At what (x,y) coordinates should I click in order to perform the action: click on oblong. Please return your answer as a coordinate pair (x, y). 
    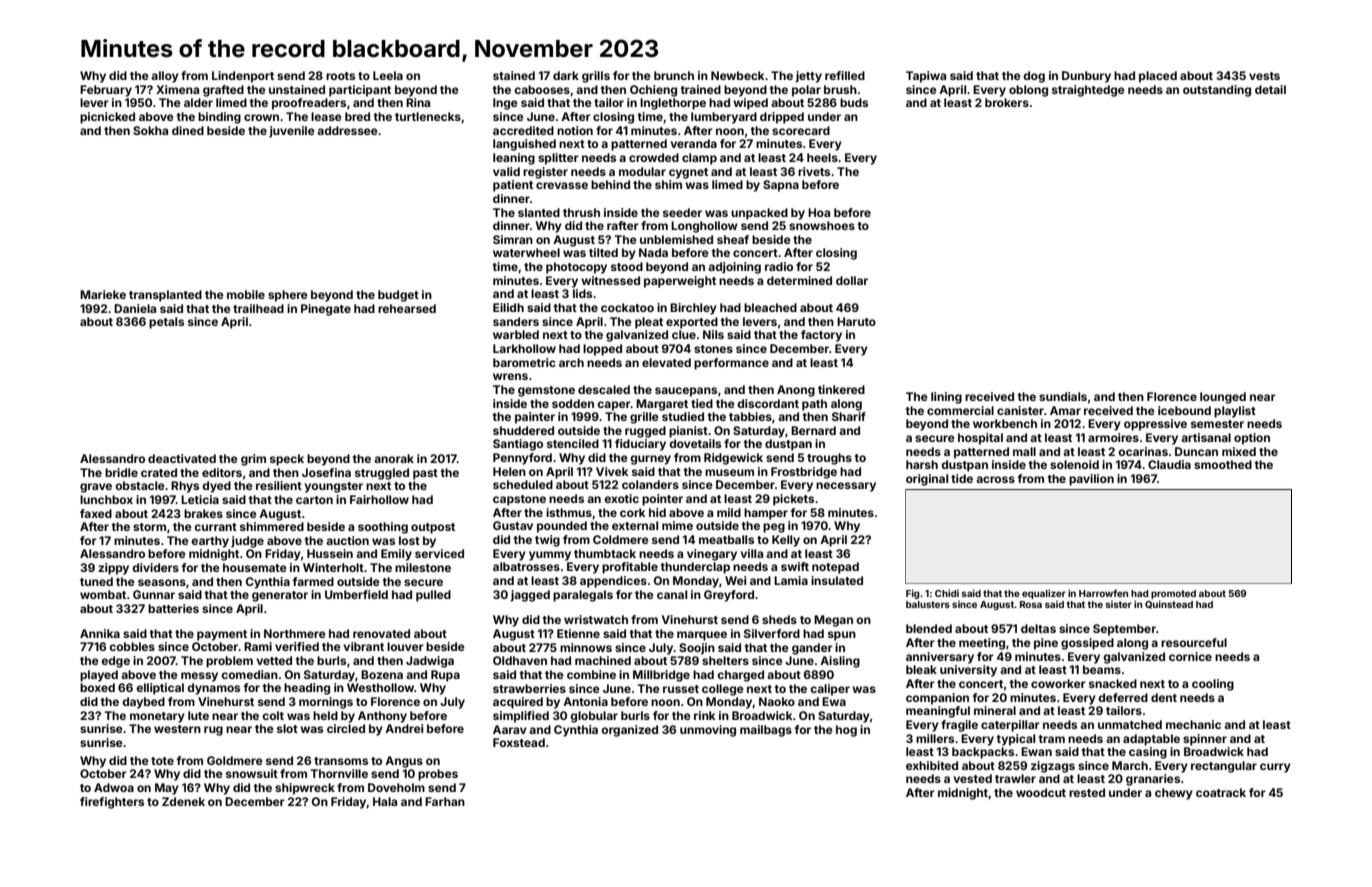
    Looking at the image, I should click on (1028, 91).
